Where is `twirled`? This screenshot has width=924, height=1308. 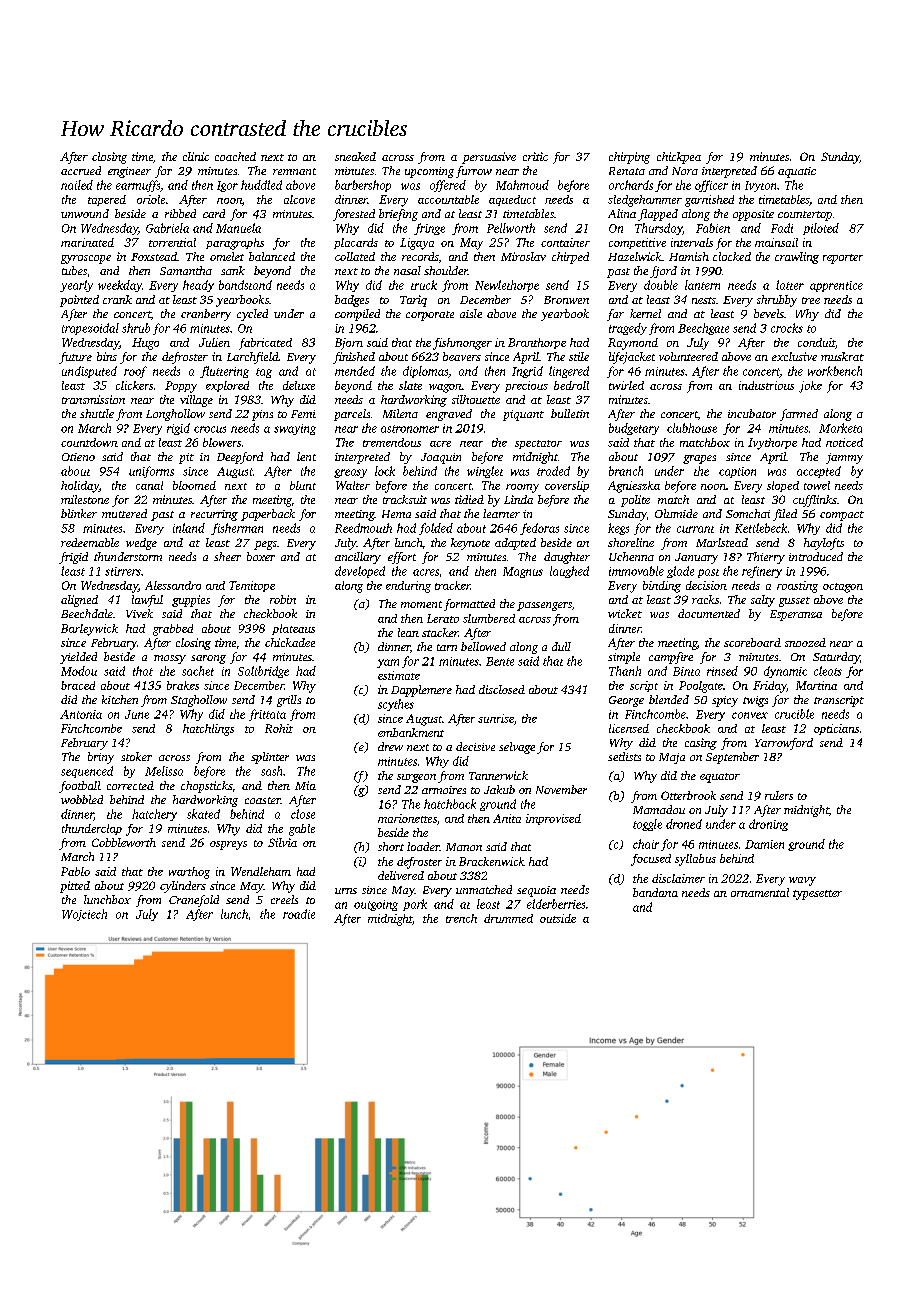 twirled is located at coordinates (626, 385).
